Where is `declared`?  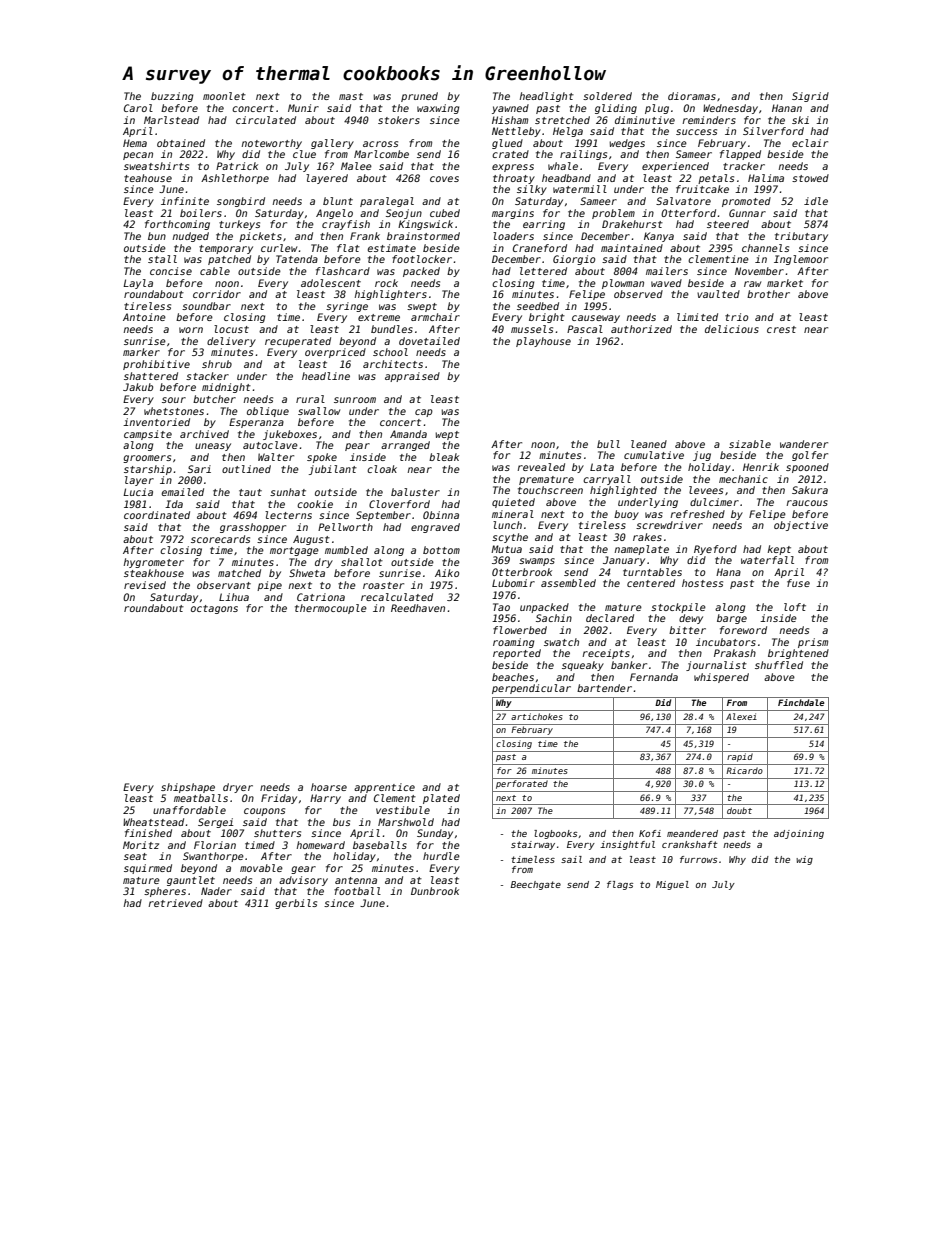 declared is located at coordinates (610, 618).
